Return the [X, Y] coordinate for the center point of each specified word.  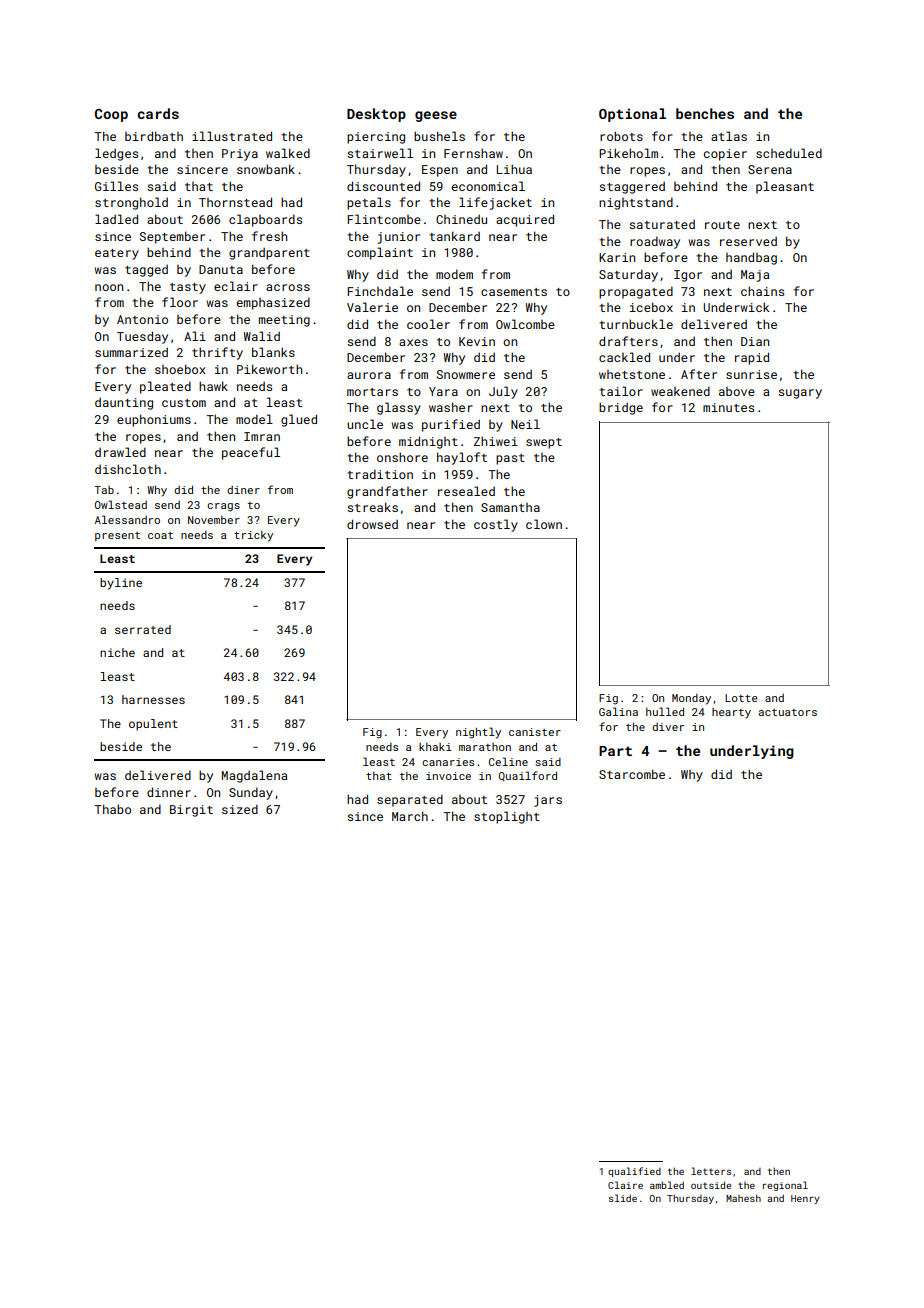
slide [623, 1198]
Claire [625, 1185]
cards [158, 113]
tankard [454, 236]
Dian [755, 341]
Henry [805, 1199]
